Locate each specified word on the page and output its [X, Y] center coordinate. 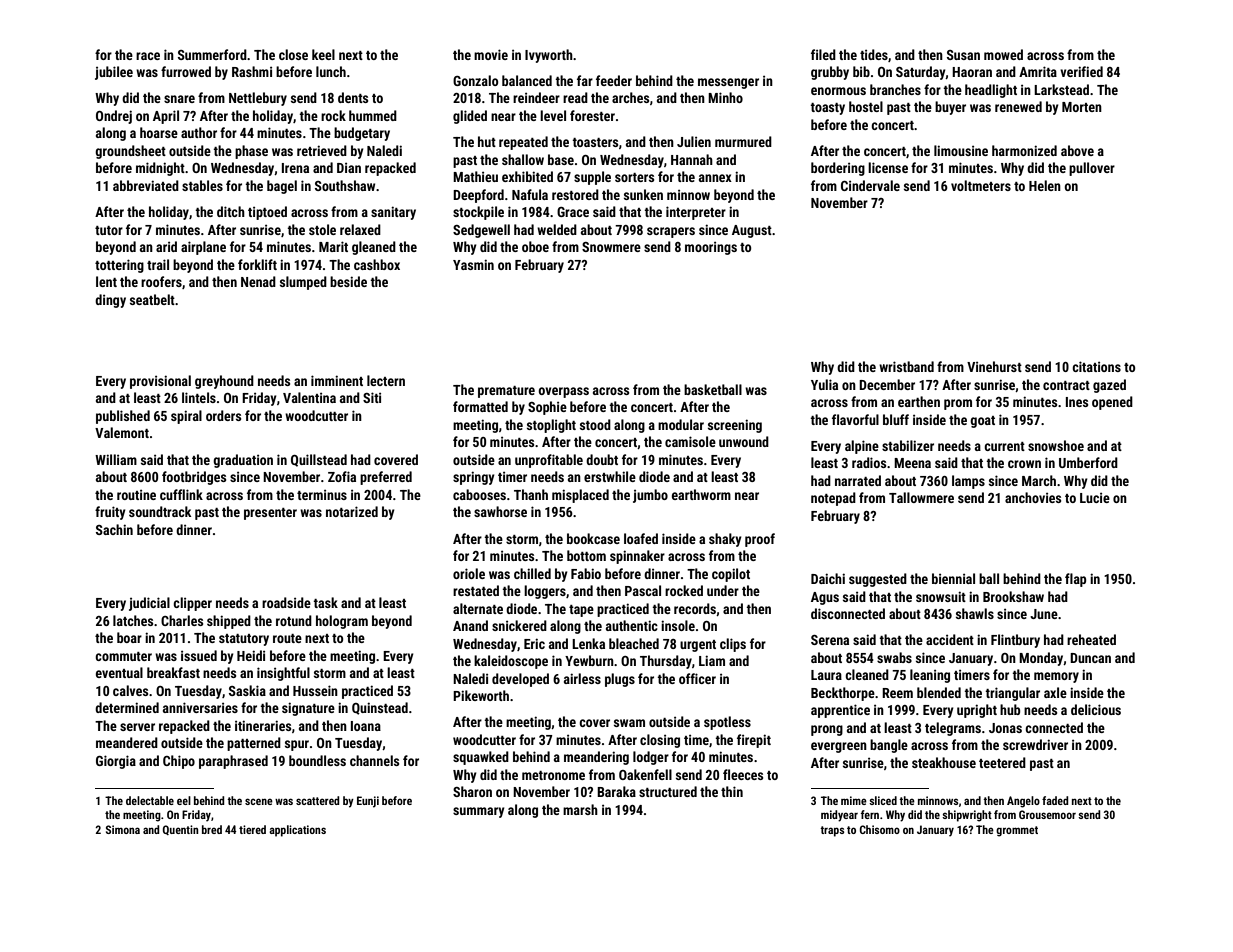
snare [179, 99]
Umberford [1088, 462]
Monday [1041, 659]
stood [595, 424]
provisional [160, 382]
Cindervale [870, 185]
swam [629, 723]
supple [592, 178]
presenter [270, 514]
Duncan [1090, 658]
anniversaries [200, 707]
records [695, 608]
